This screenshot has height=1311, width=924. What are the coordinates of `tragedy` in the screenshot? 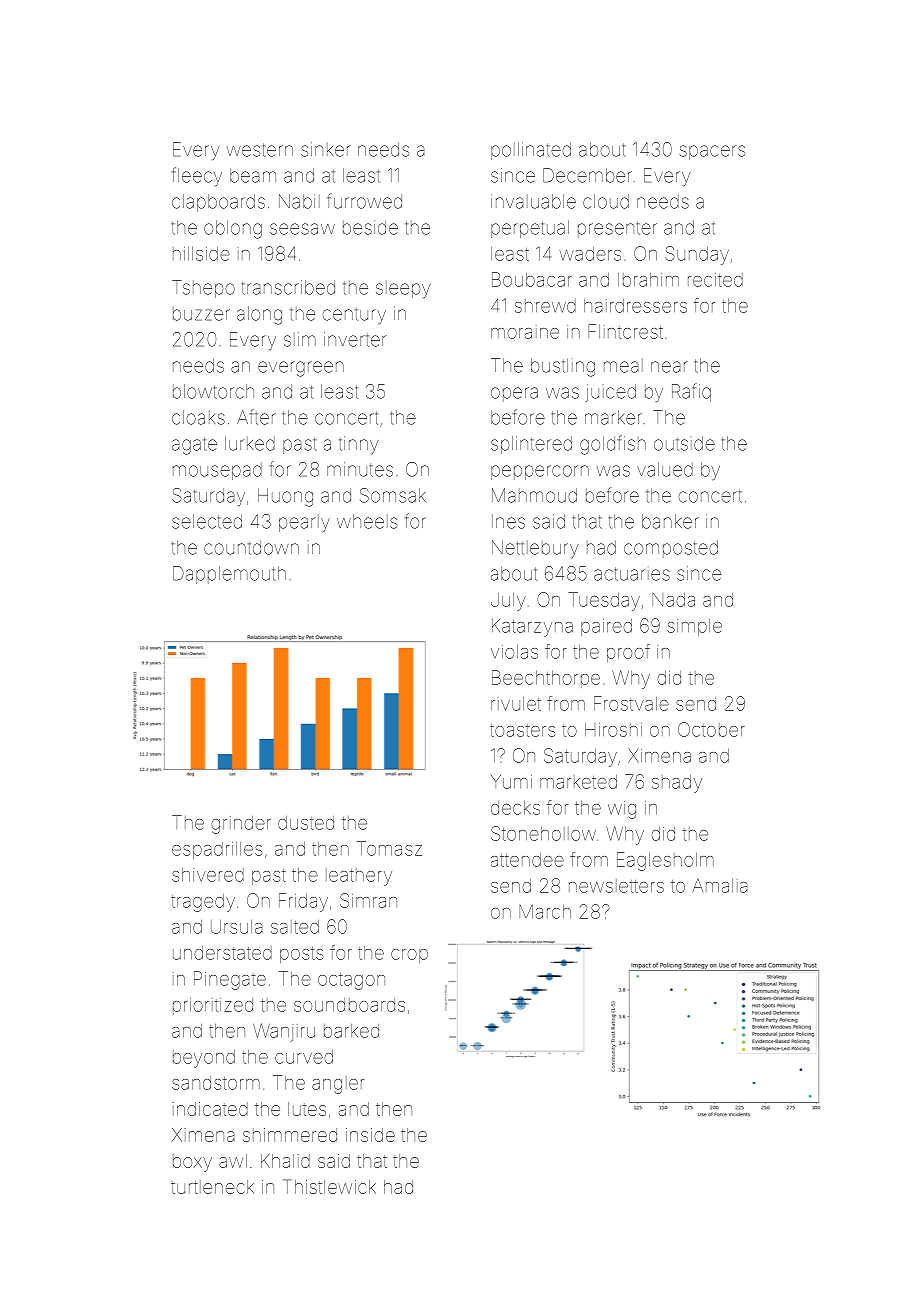 It's located at (203, 903).
